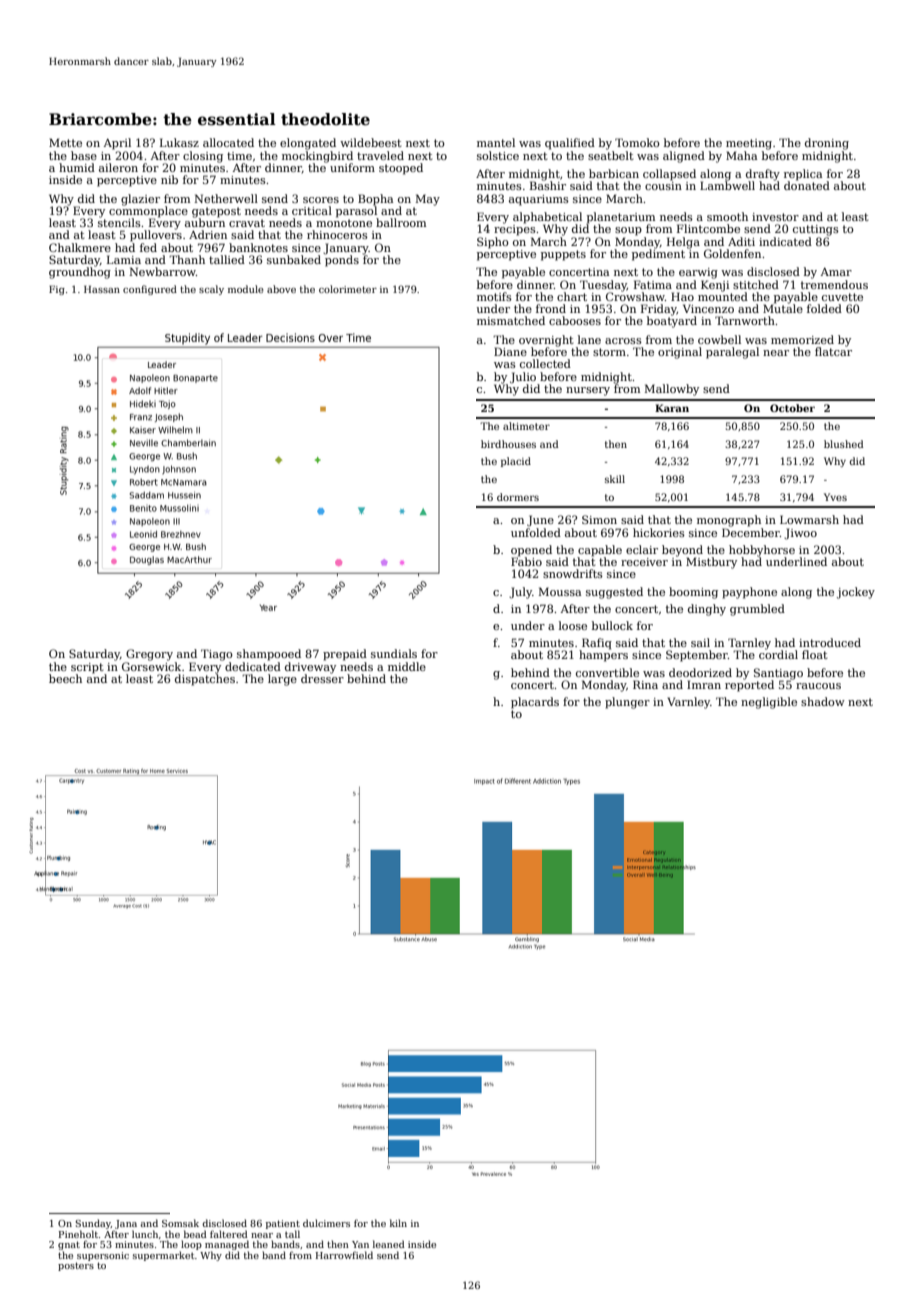 This image has height=1308, width=924. Describe the element at coordinates (769, 703) in the image. I see `negligible` at that location.
